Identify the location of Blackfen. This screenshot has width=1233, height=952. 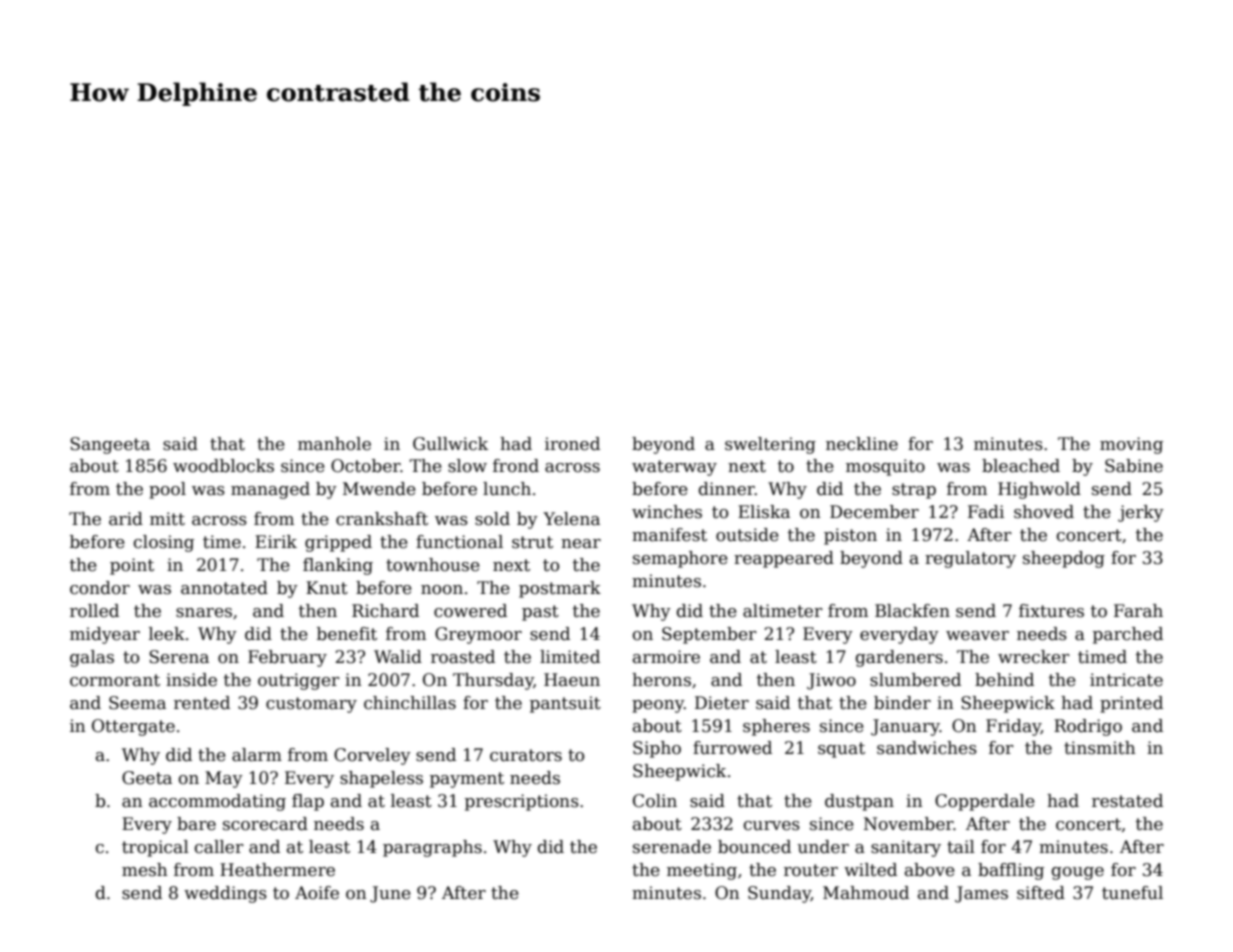
(912, 611).
